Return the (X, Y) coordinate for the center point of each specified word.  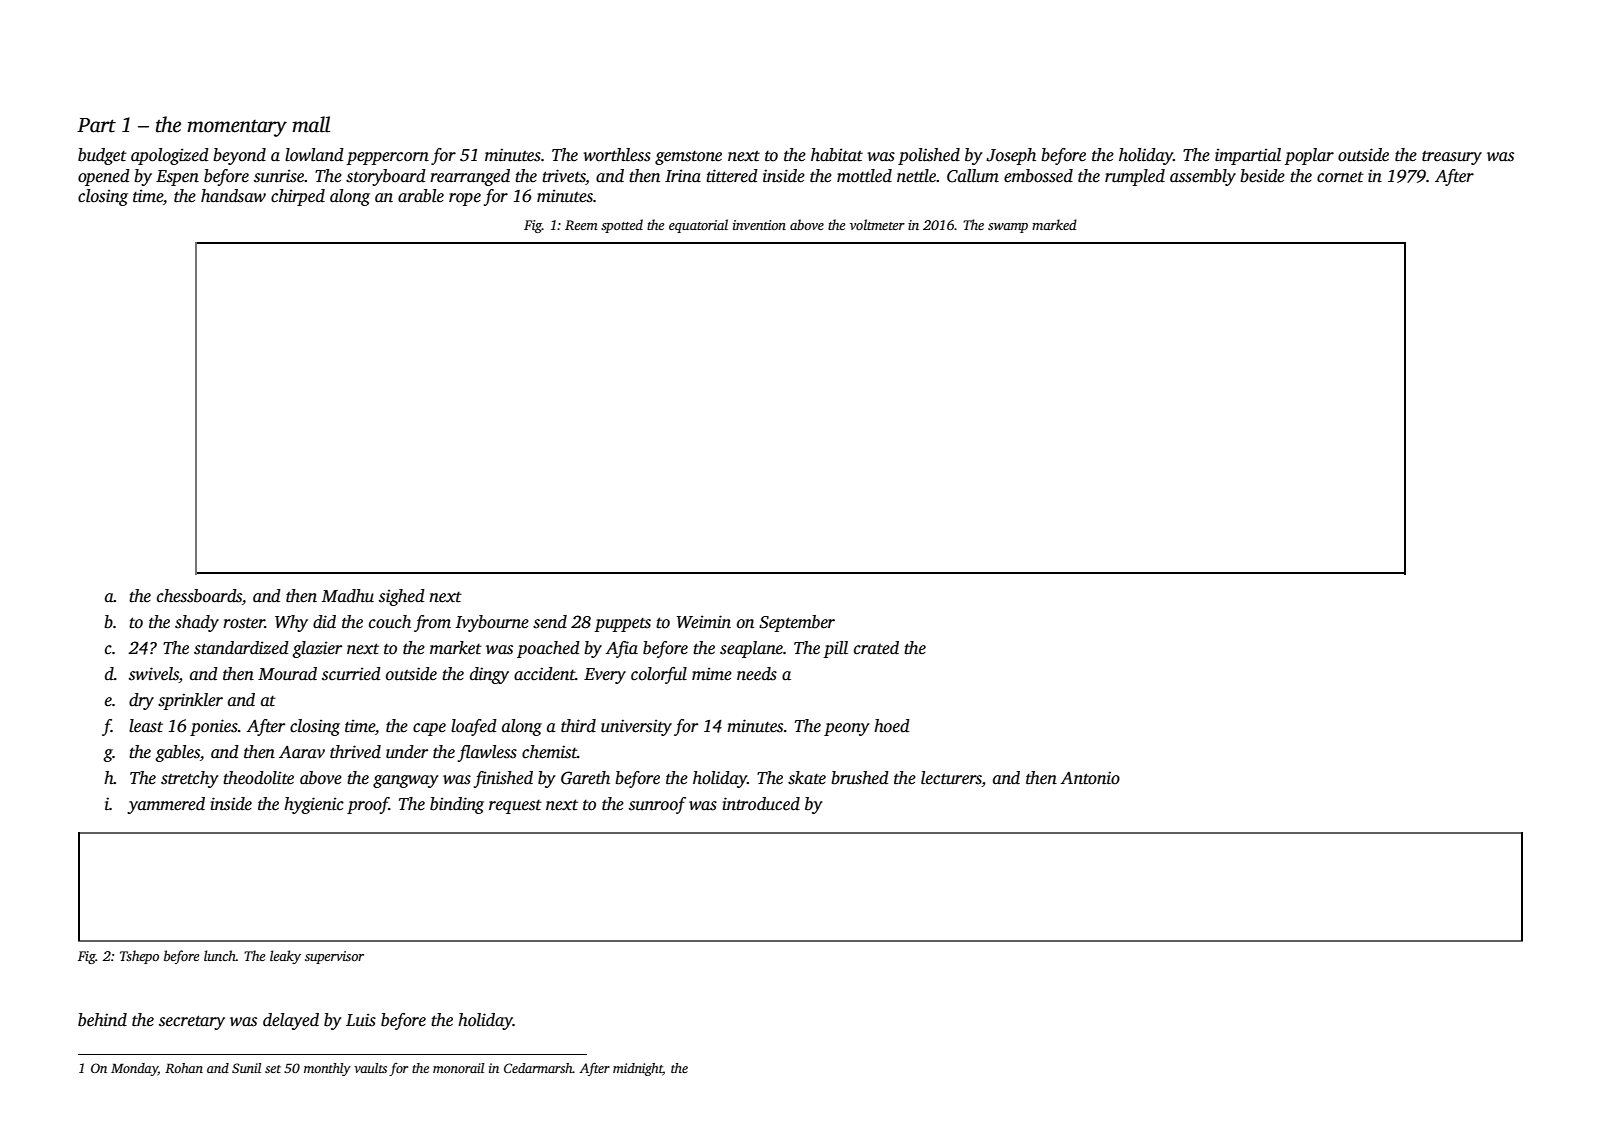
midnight (638, 1069)
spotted (622, 226)
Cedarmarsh (538, 1068)
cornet (1340, 177)
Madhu (348, 596)
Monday (134, 1069)
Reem (581, 225)
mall (311, 124)
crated (876, 648)
